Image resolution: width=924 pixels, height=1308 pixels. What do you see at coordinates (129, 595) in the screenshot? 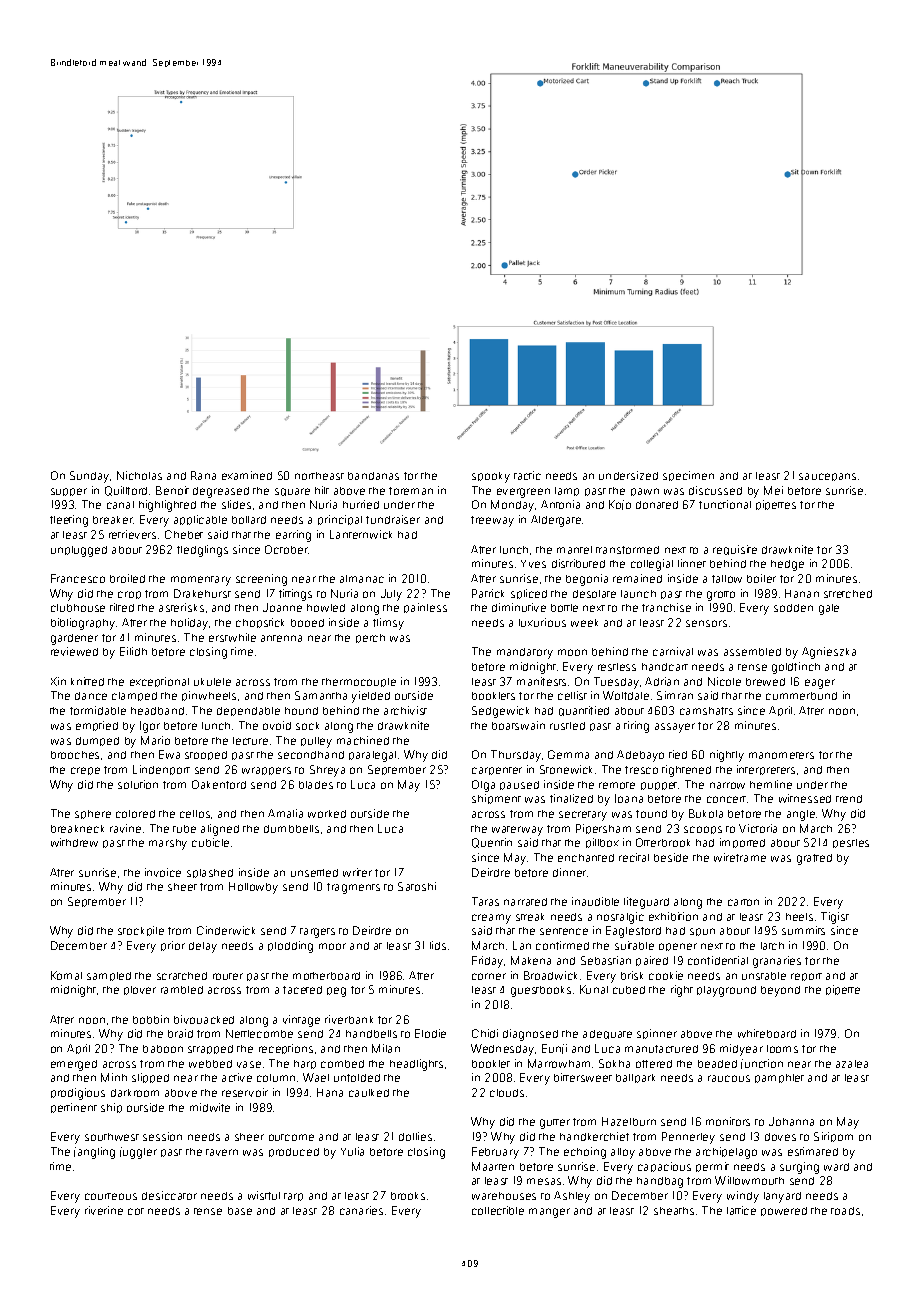
I see `crop` at bounding box center [129, 595].
